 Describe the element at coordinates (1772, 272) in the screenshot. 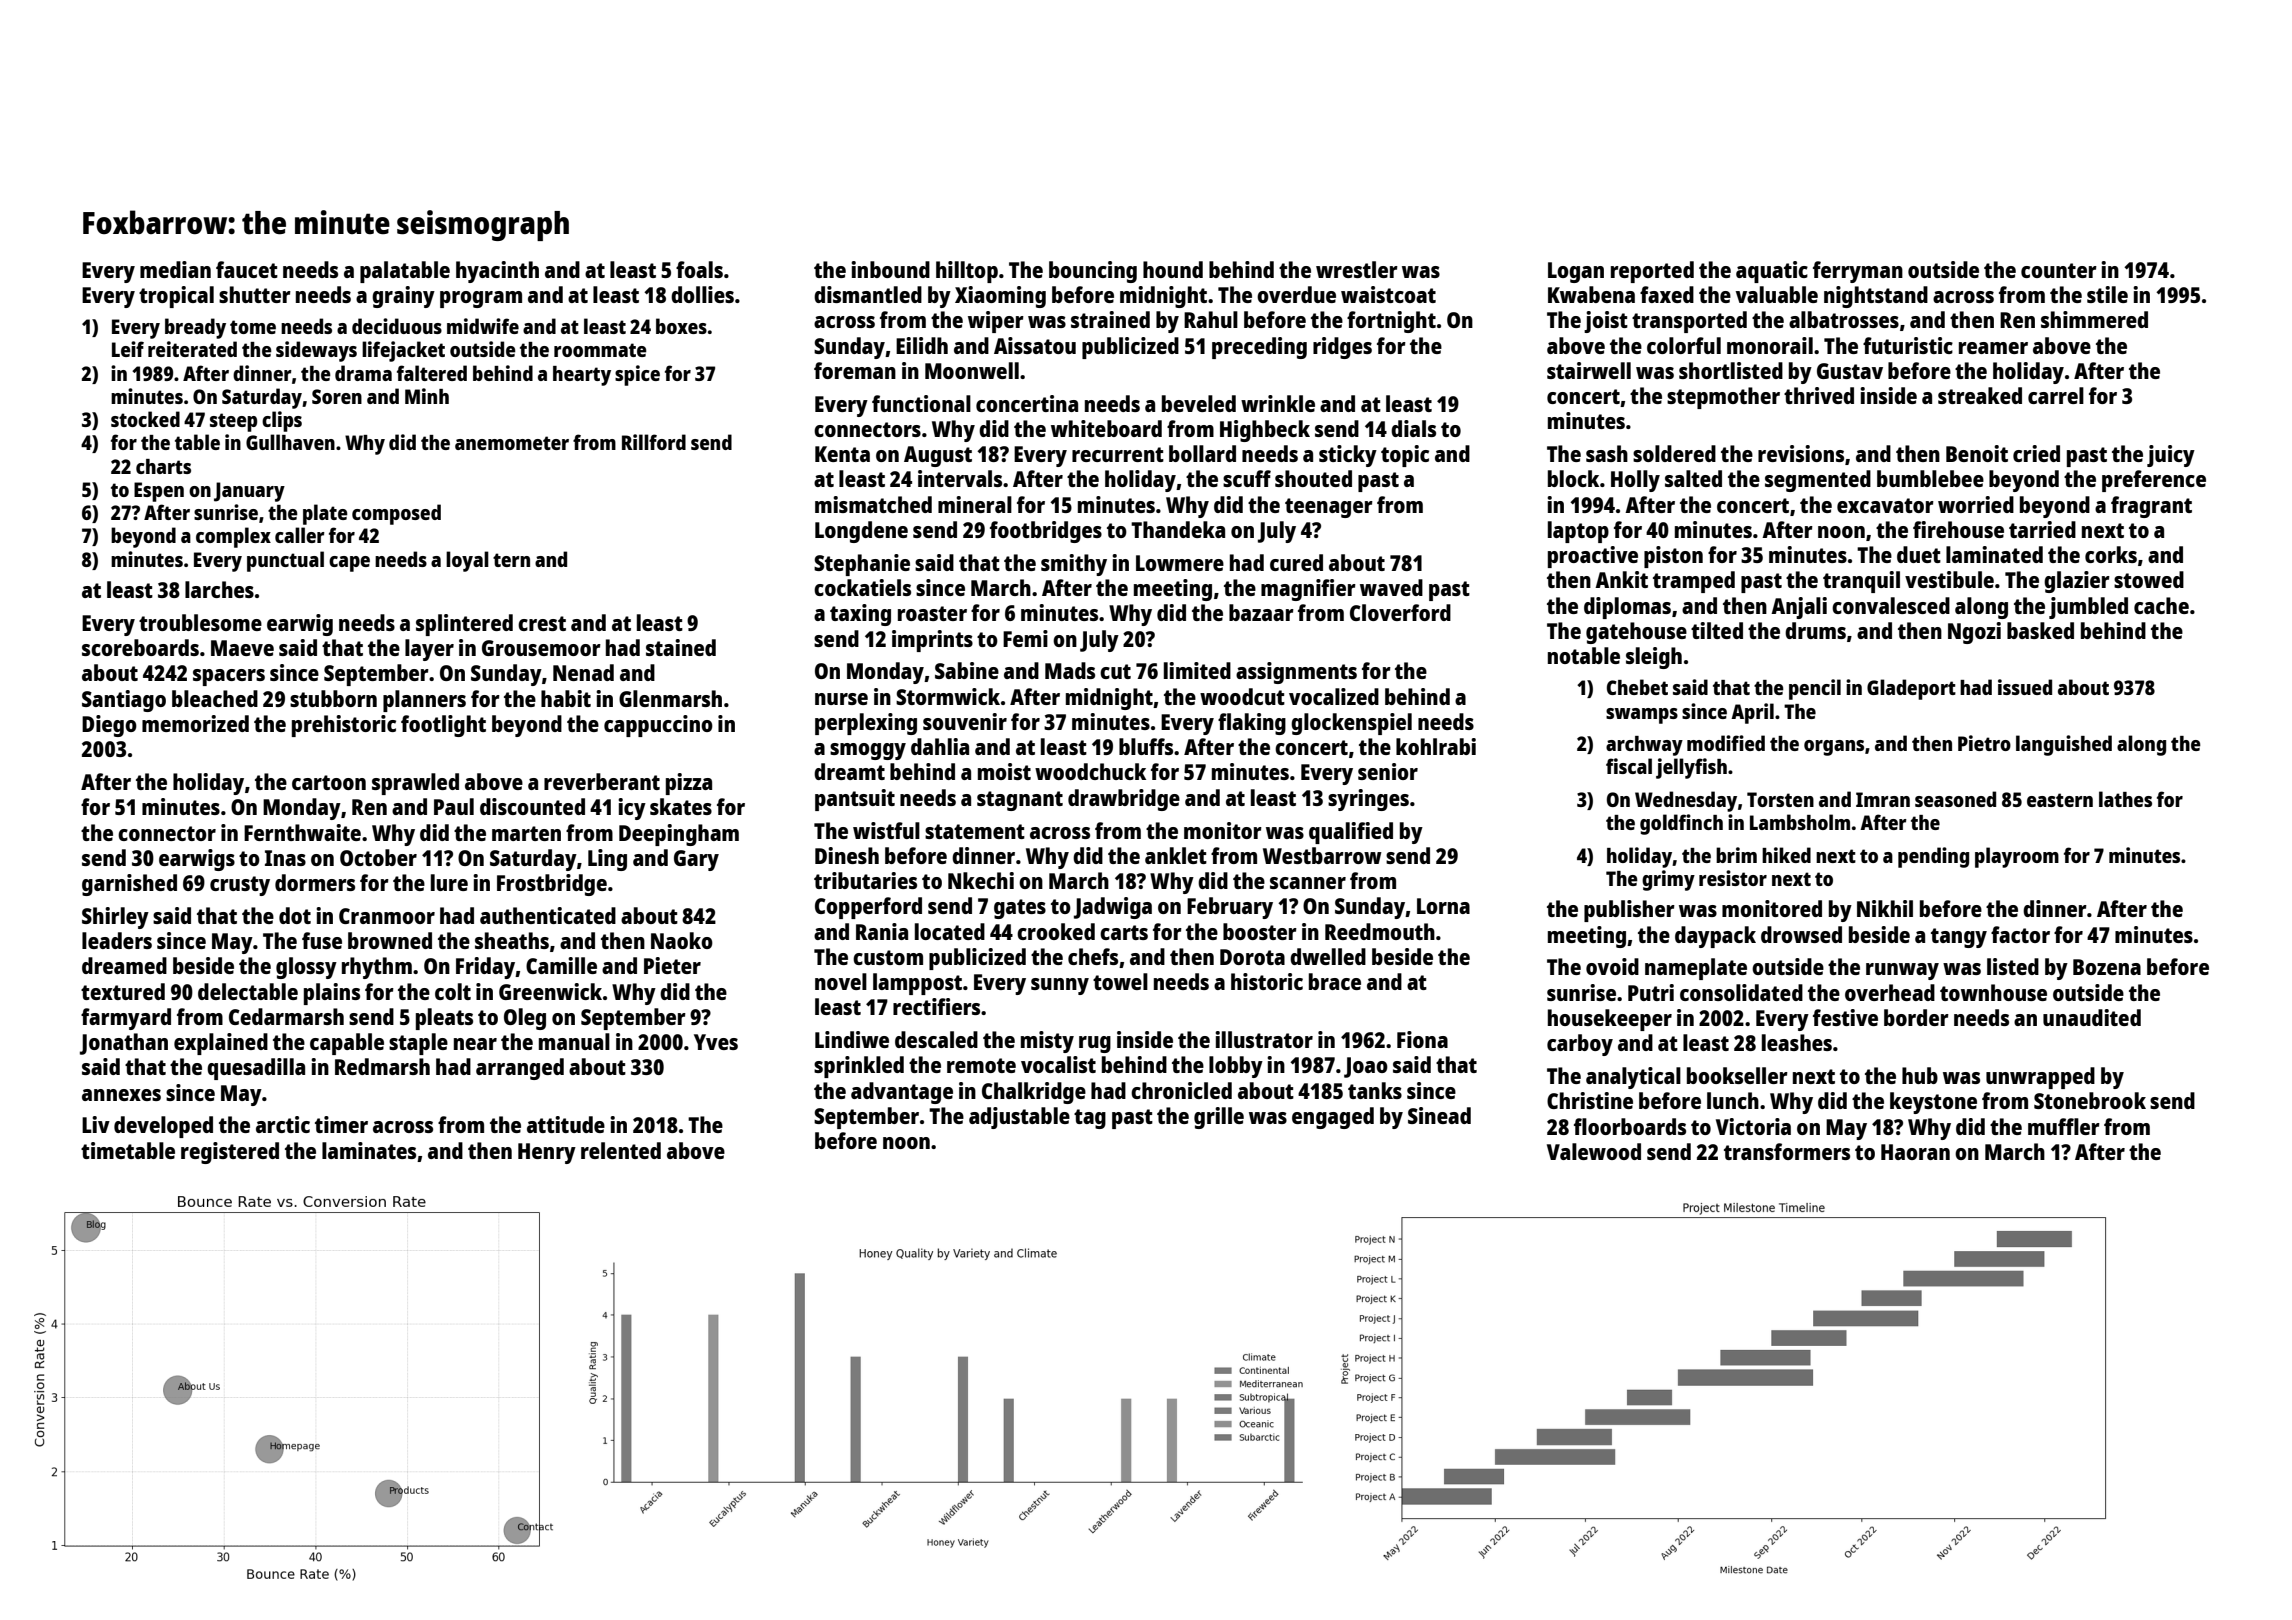

I see `aquatic` at that location.
